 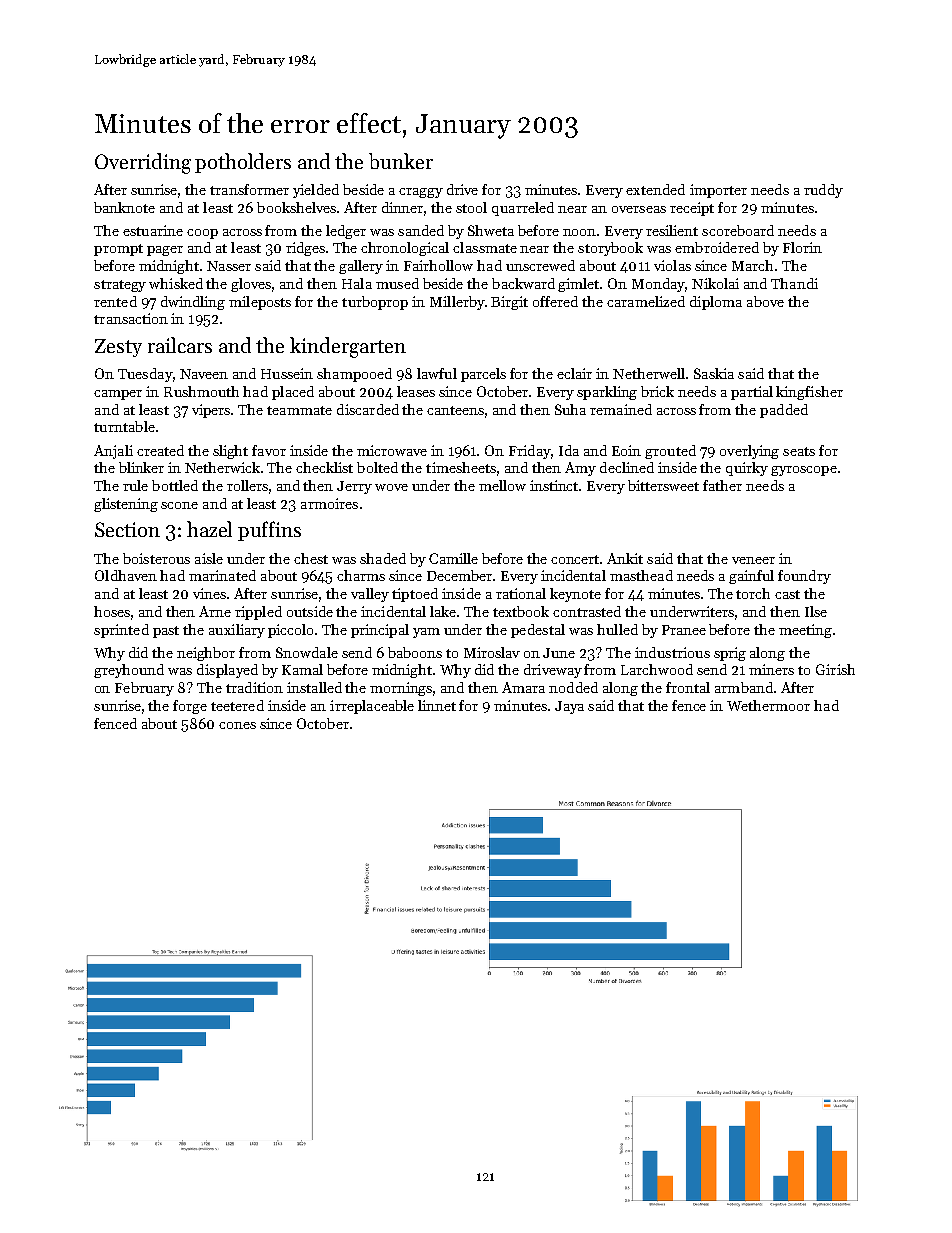 I want to click on ruddy, so click(x=823, y=191).
